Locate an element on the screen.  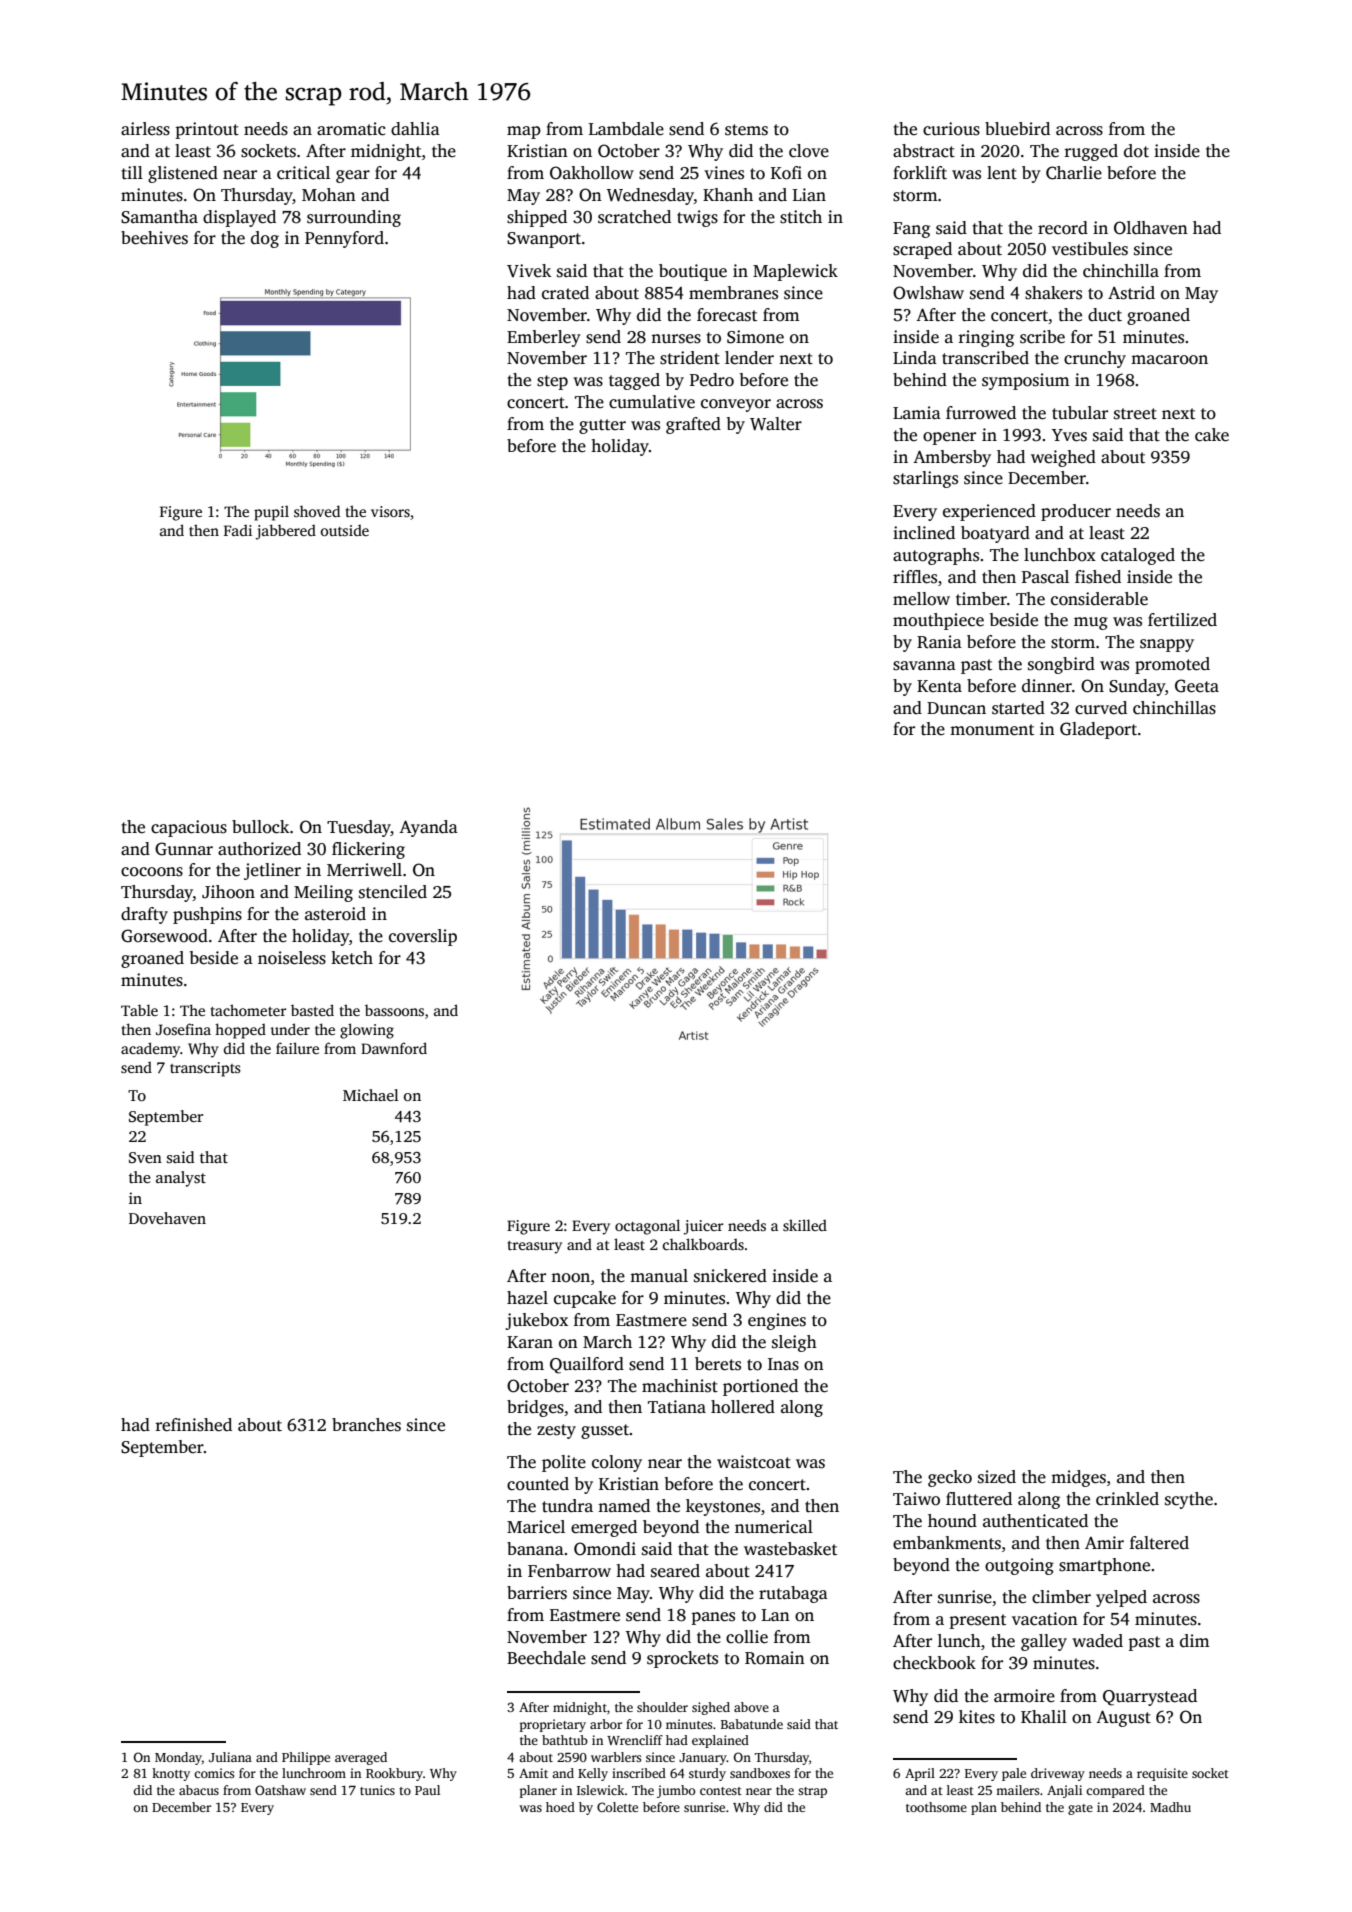
savanna is located at coordinates (924, 666).
